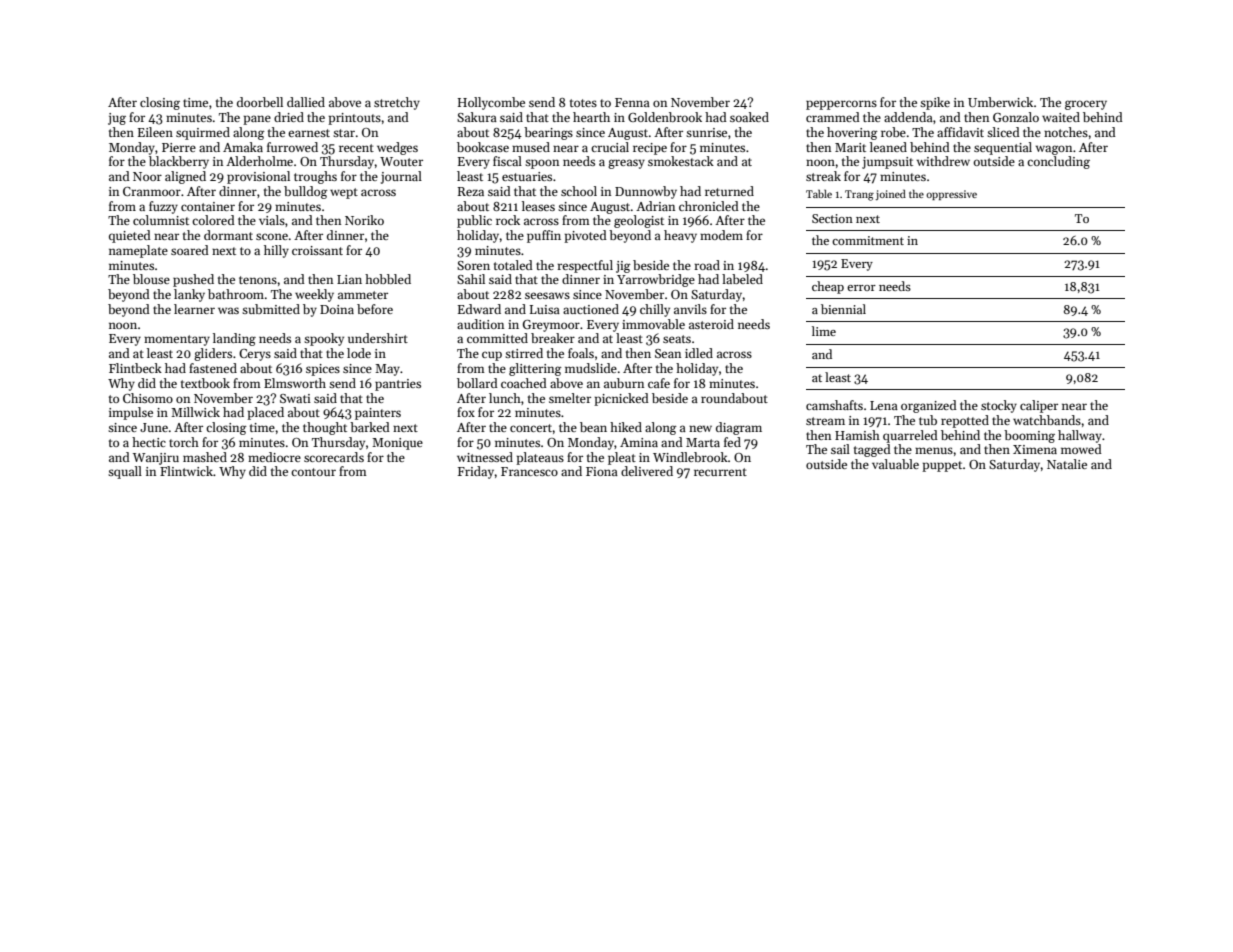 This image has width=1233, height=952. Describe the element at coordinates (208, 206) in the image. I see `container` at that location.
